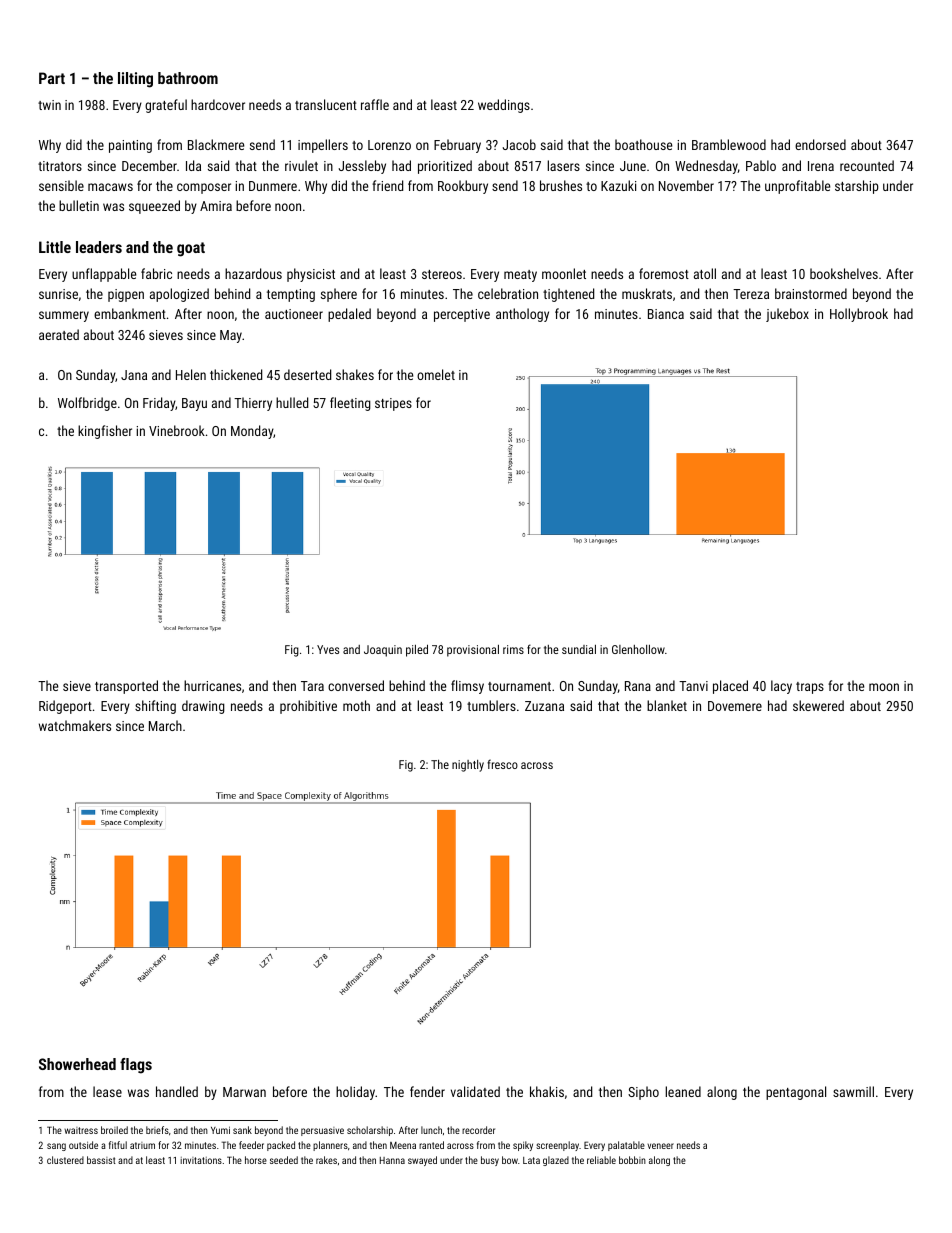 Image resolution: width=952 pixels, height=1233 pixels. I want to click on holiday, so click(355, 1093).
